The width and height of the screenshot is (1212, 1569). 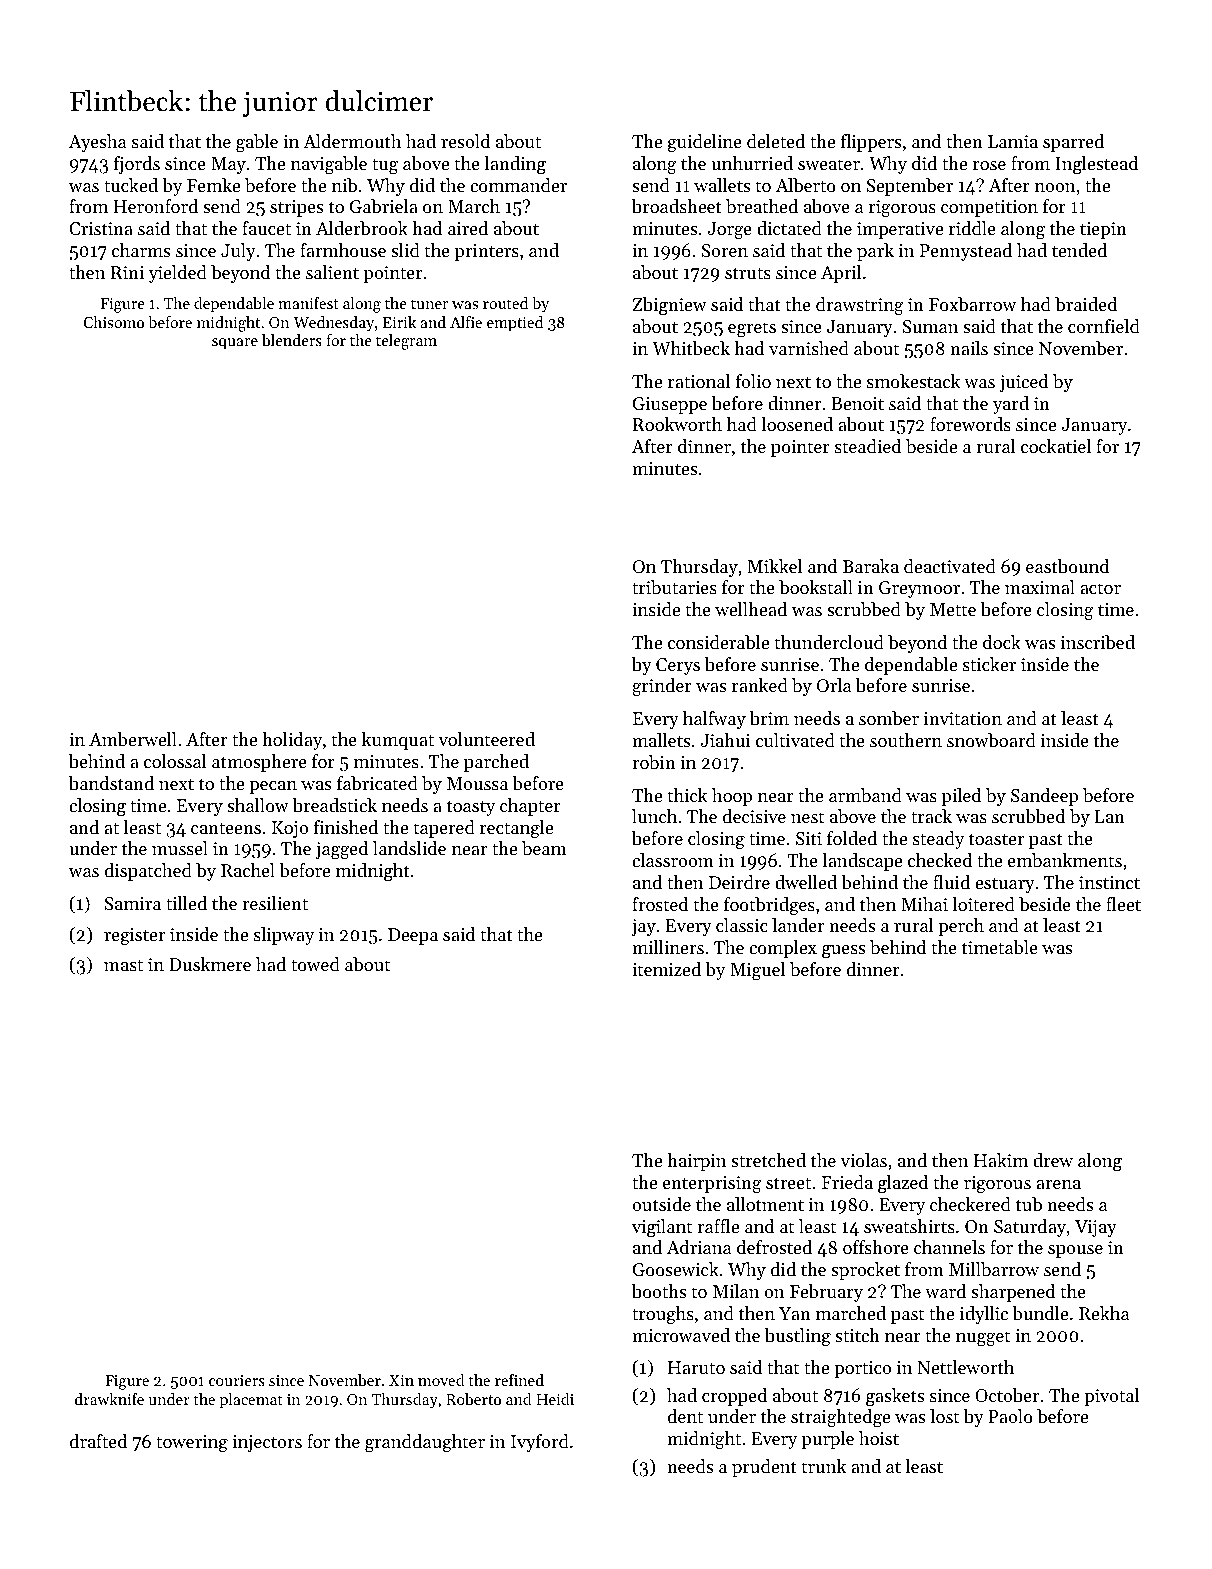 I want to click on telegram, so click(x=406, y=342).
